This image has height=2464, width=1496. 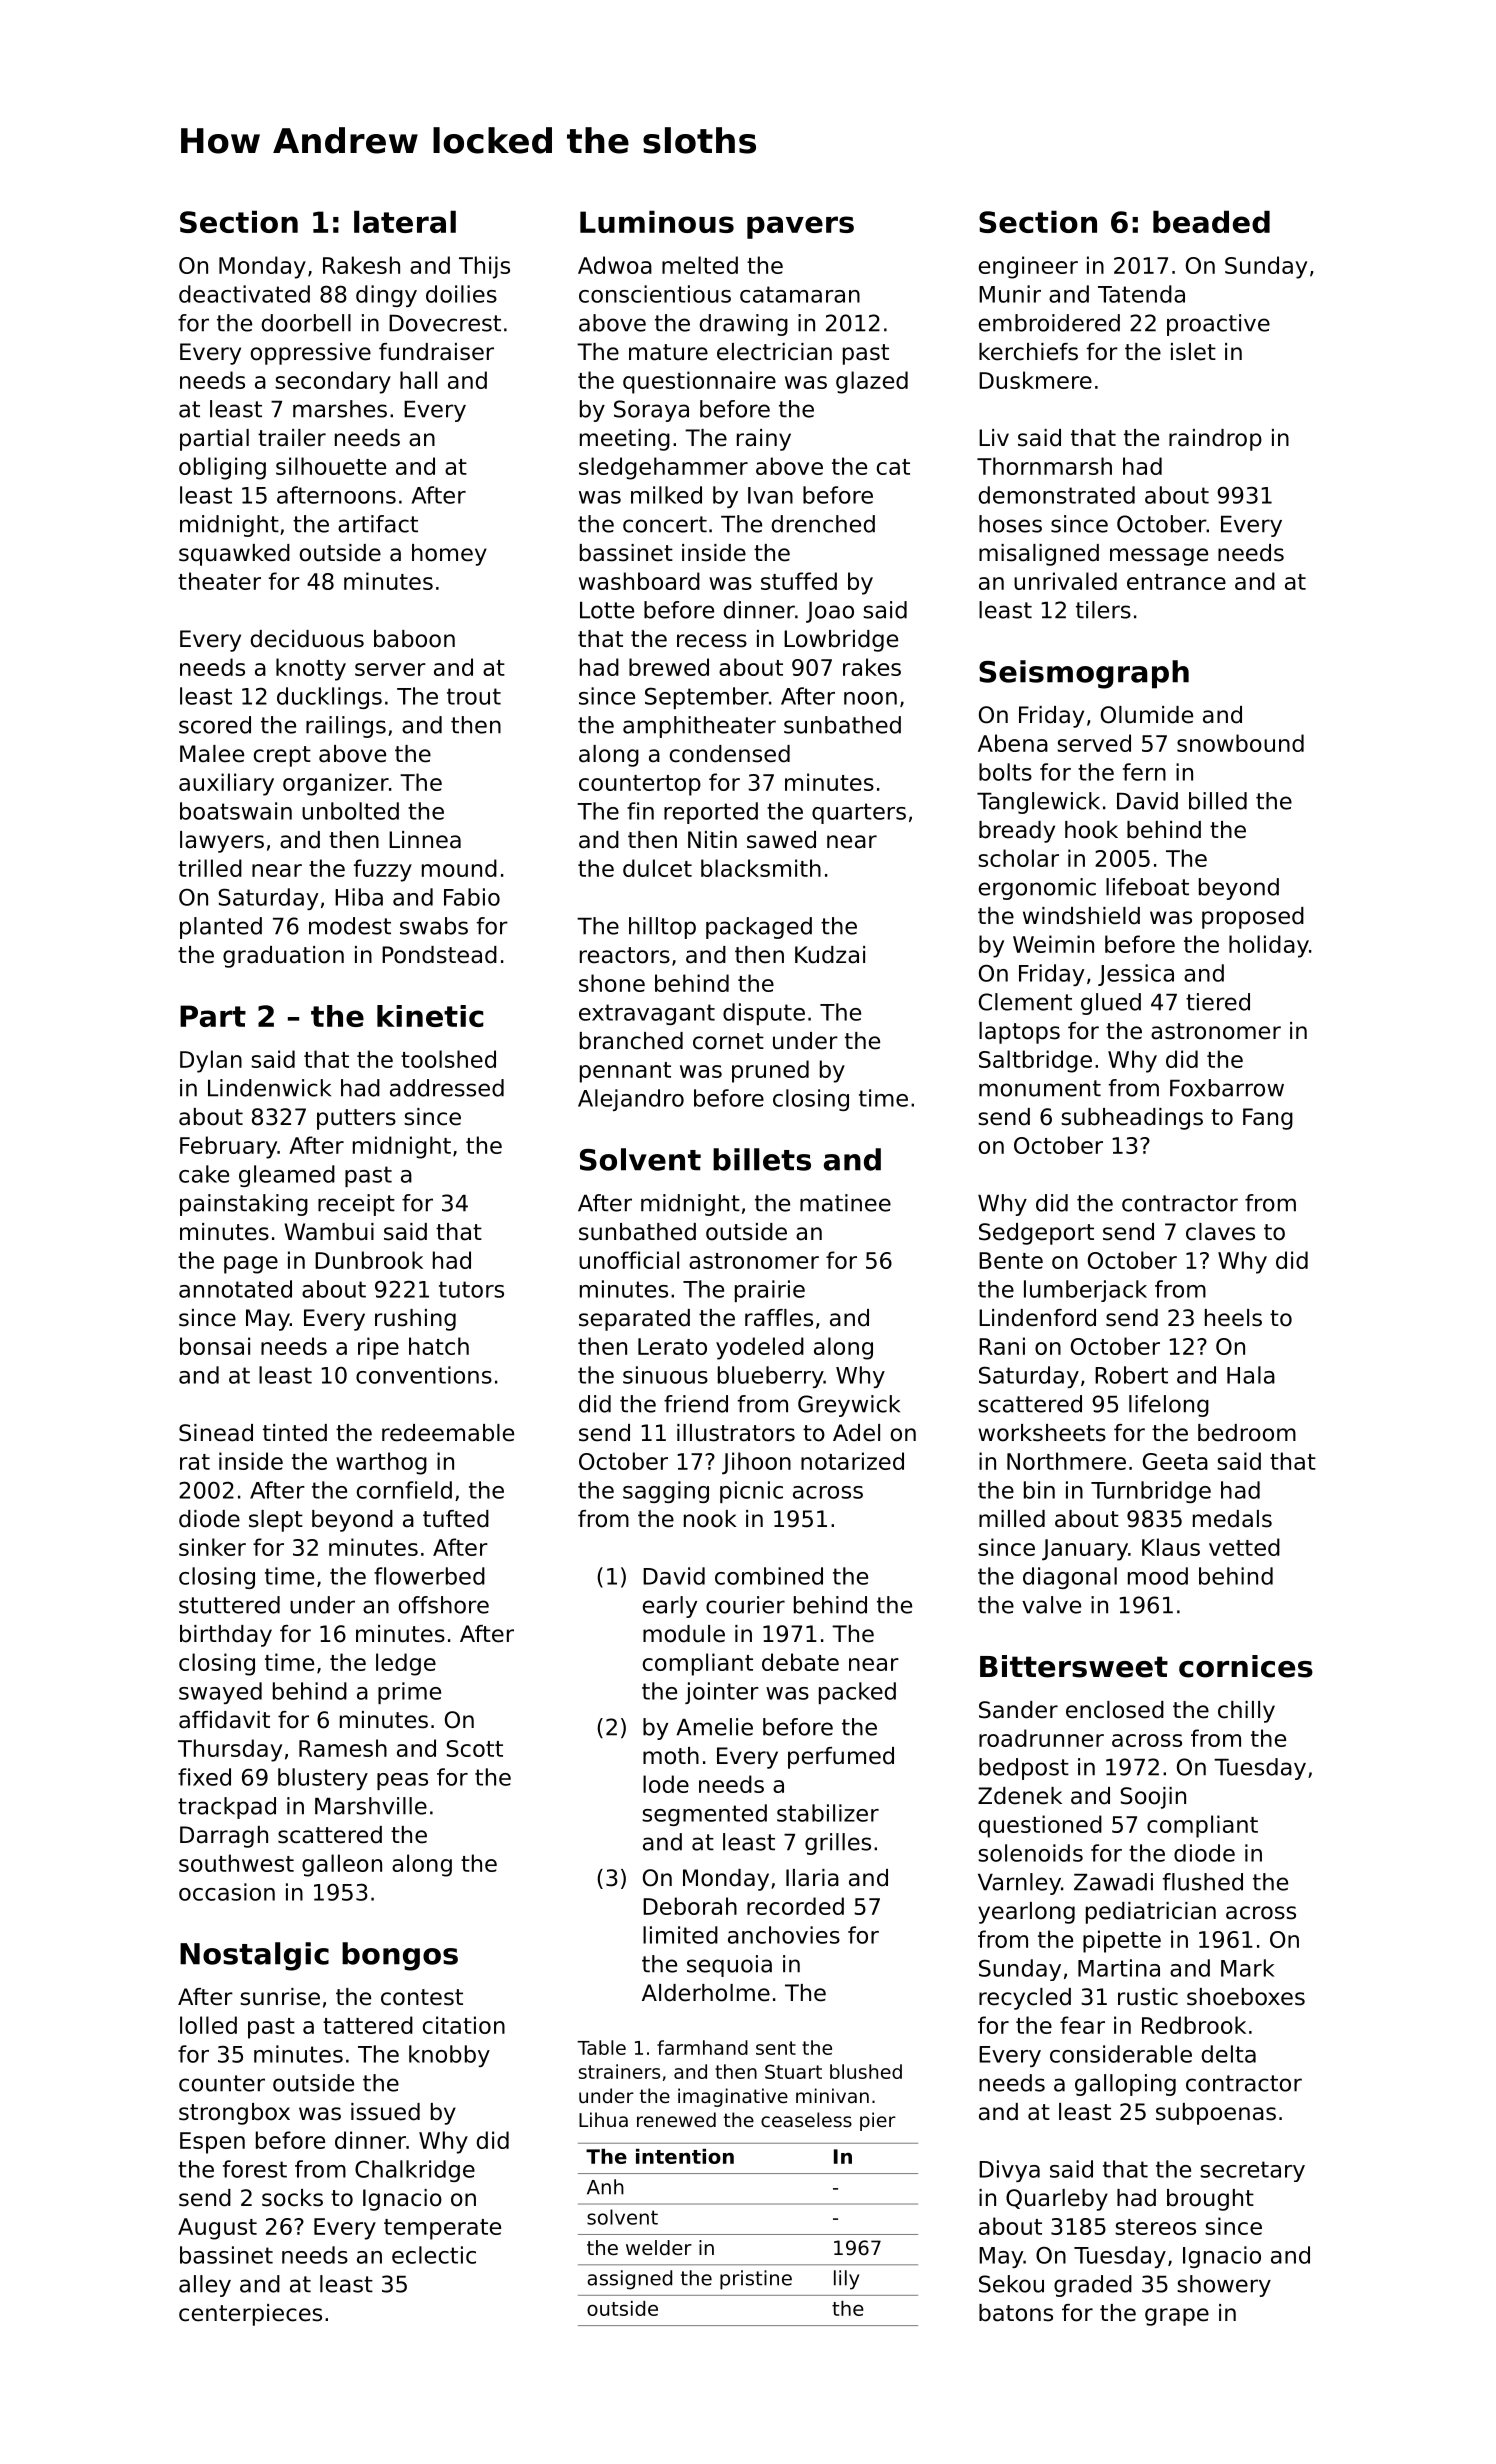 What do you see at coordinates (878, 2121) in the image?
I see `pier` at bounding box center [878, 2121].
